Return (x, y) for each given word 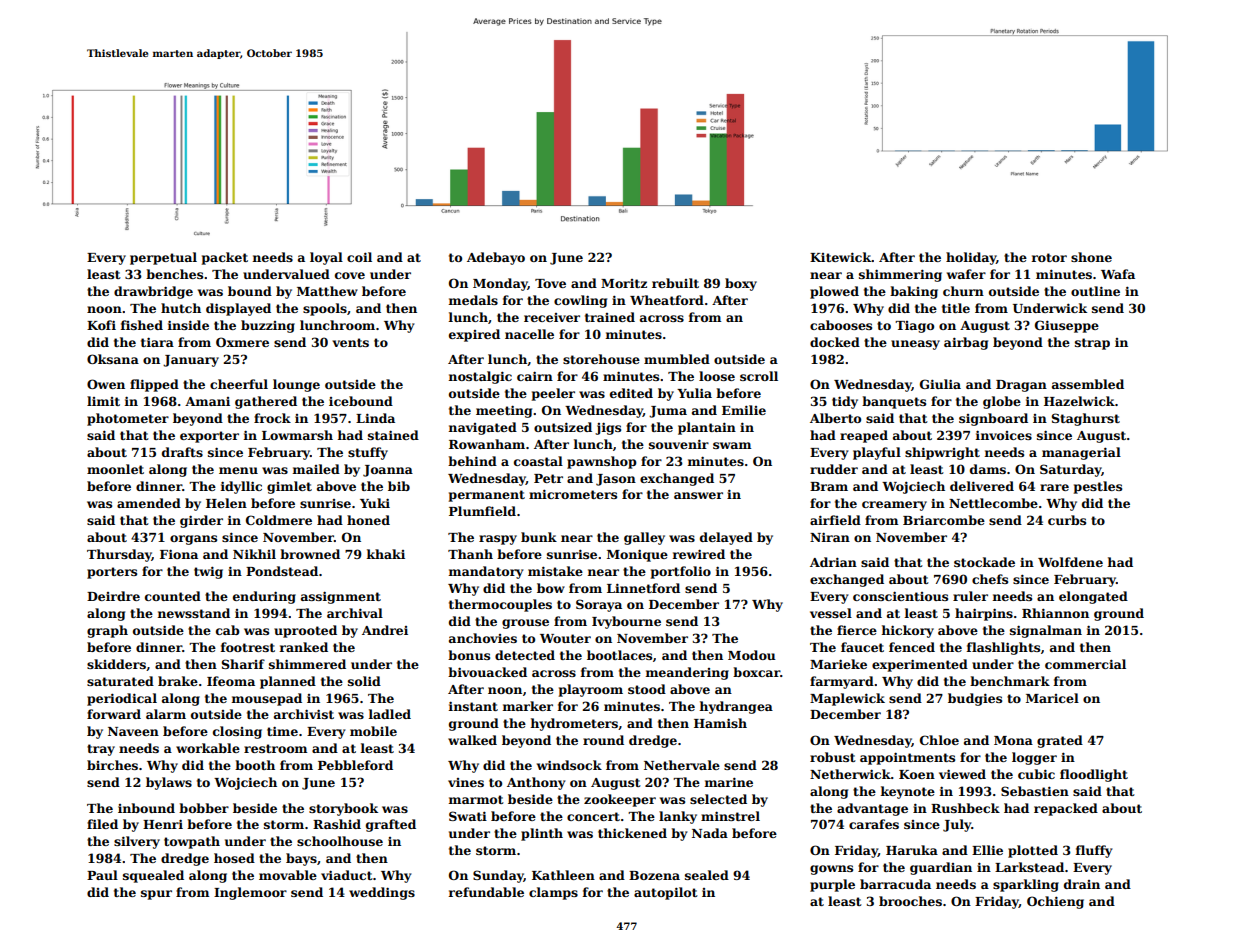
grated (1060, 741)
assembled (1088, 384)
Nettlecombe (993, 503)
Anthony (536, 783)
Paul (102, 875)
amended (149, 503)
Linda (375, 418)
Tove (550, 283)
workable (208, 748)
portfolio (681, 572)
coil (359, 257)
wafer (966, 274)
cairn (535, 376)
